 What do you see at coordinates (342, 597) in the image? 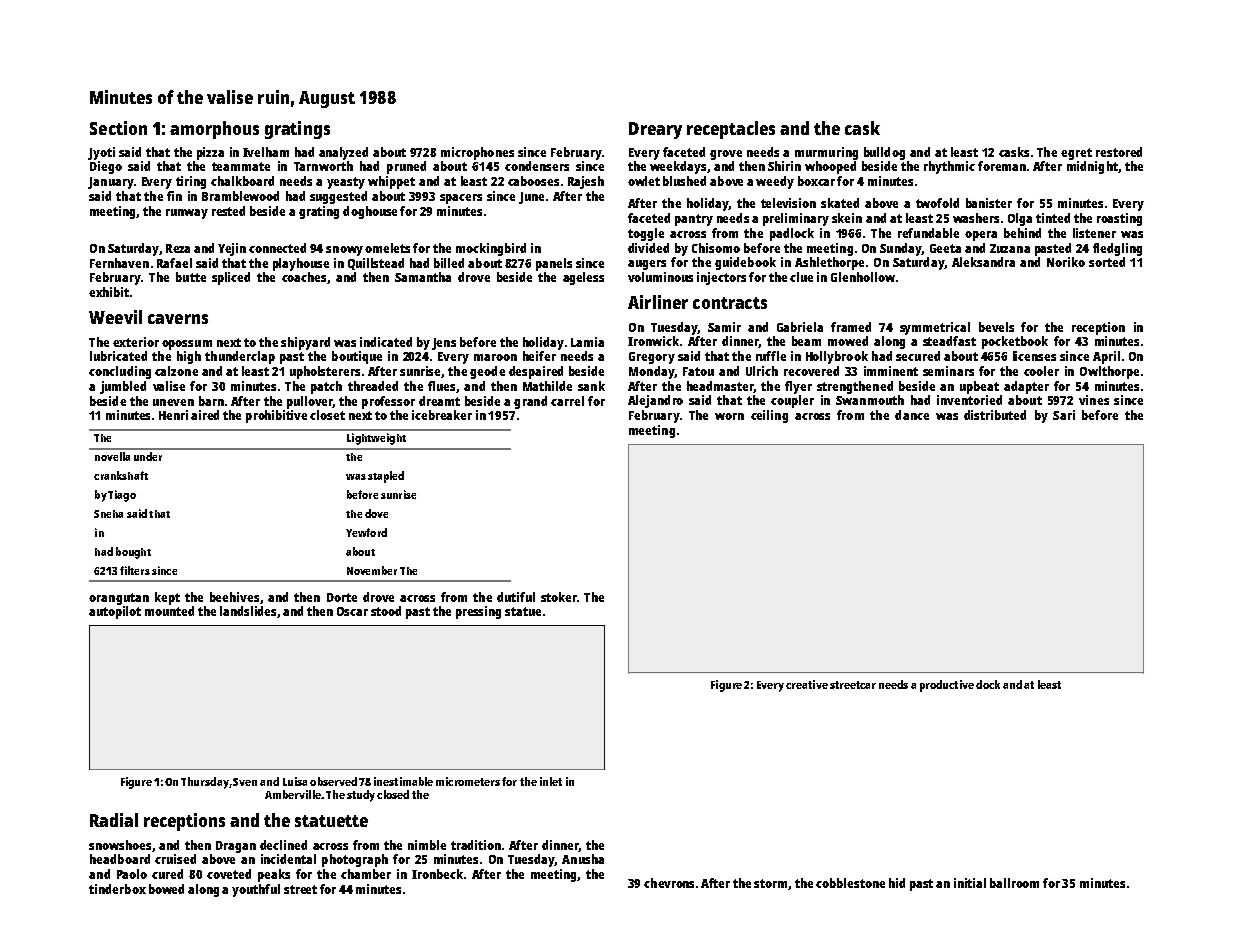
I see `Dorte` at bounding box center [342, 597].
